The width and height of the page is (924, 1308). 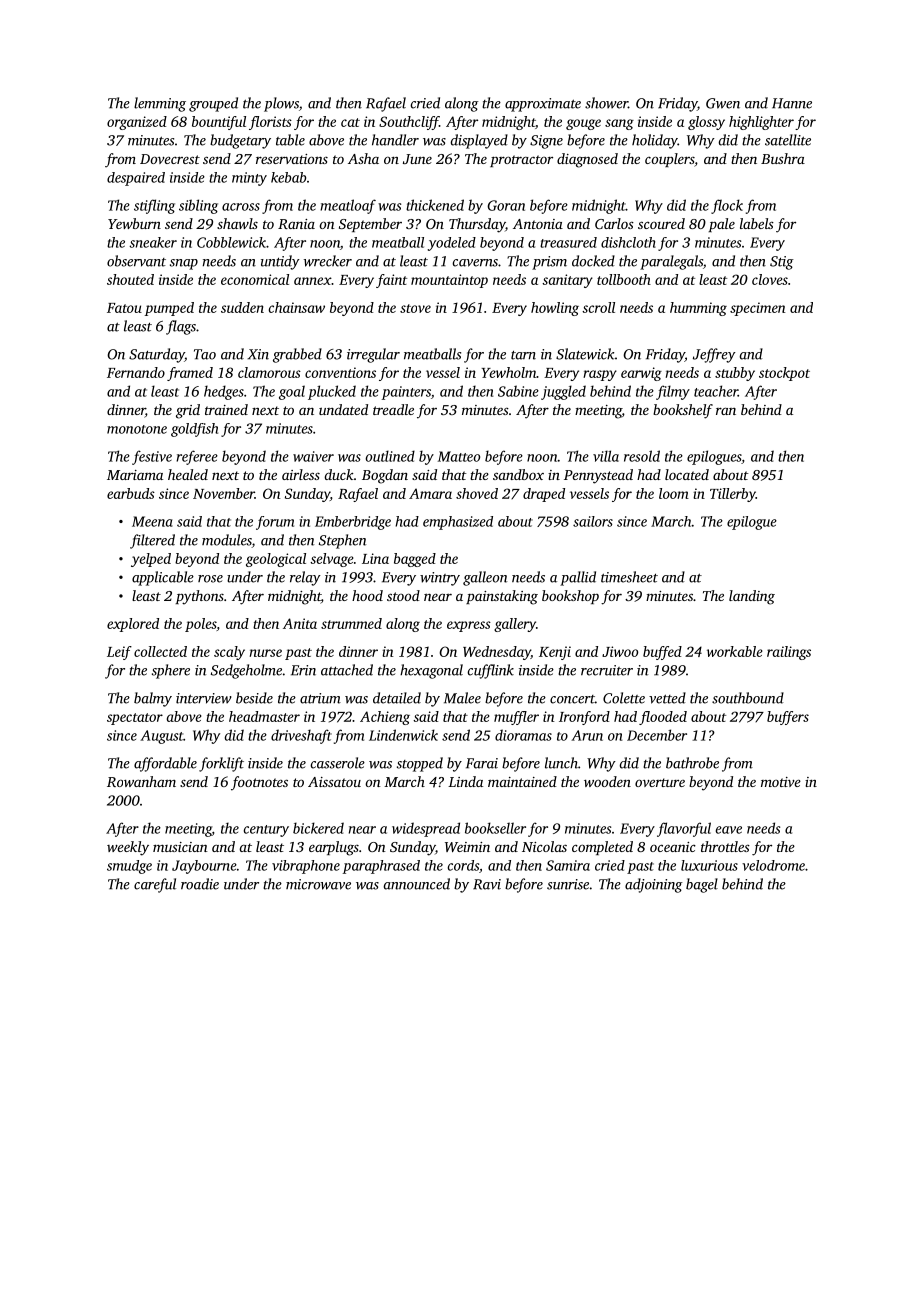 What do you see at coordinates (543, 105) in the page?
I see `approximate` at bounding box center [543, 105].
